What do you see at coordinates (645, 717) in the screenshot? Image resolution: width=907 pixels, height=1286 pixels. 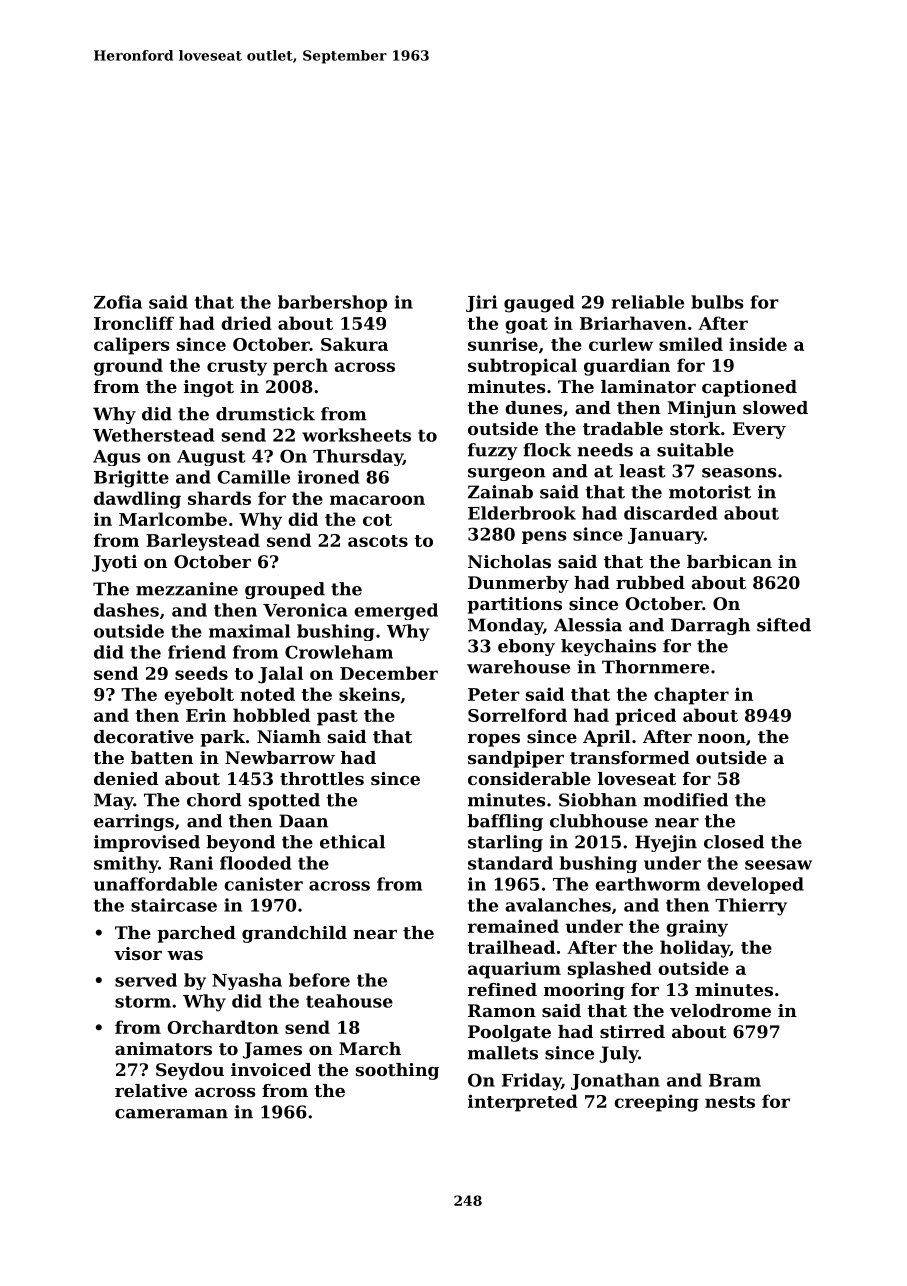 I see `priced` at bounding box center [645, 717].
